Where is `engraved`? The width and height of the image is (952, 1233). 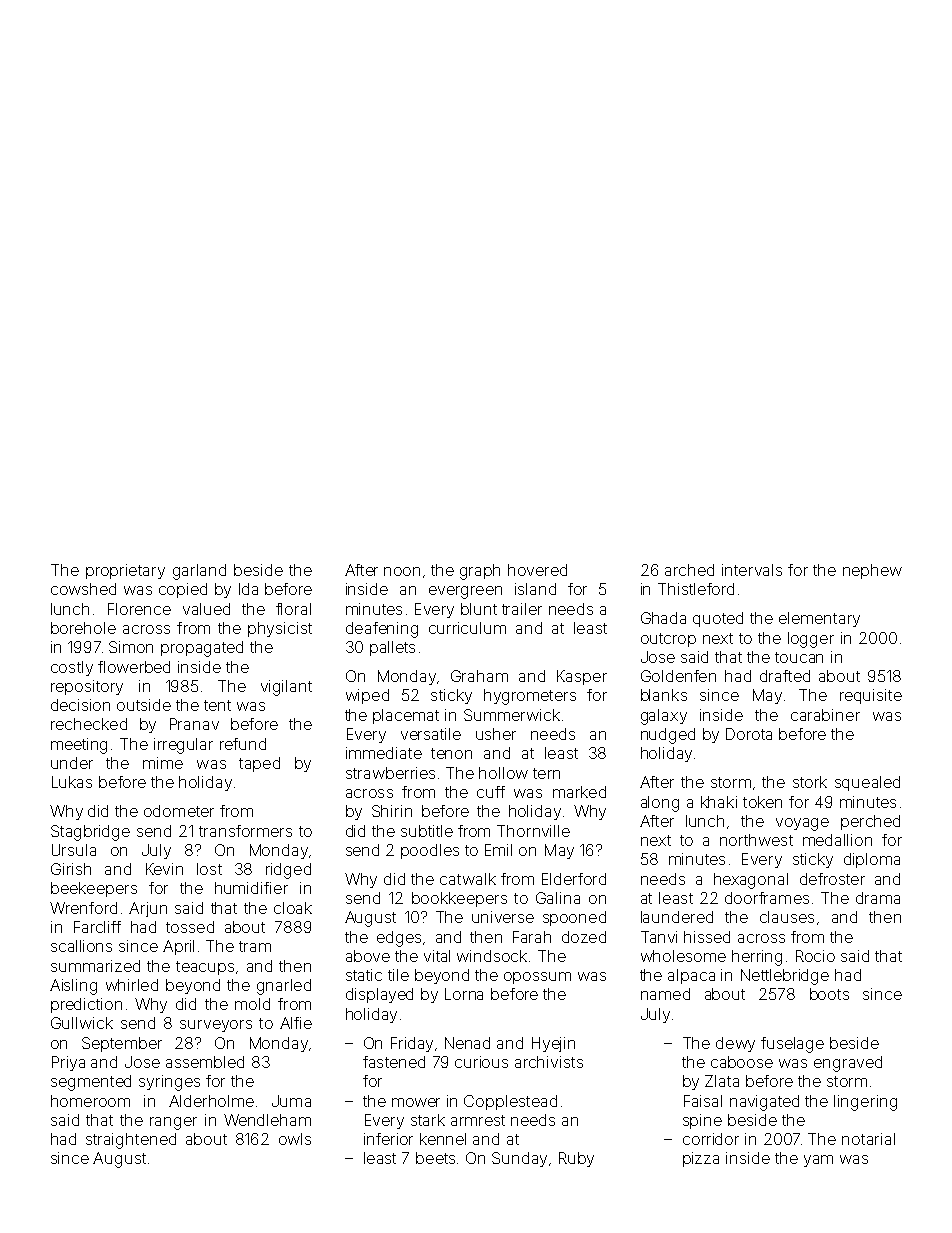 engraved is located at coordinates (848, 1064).
